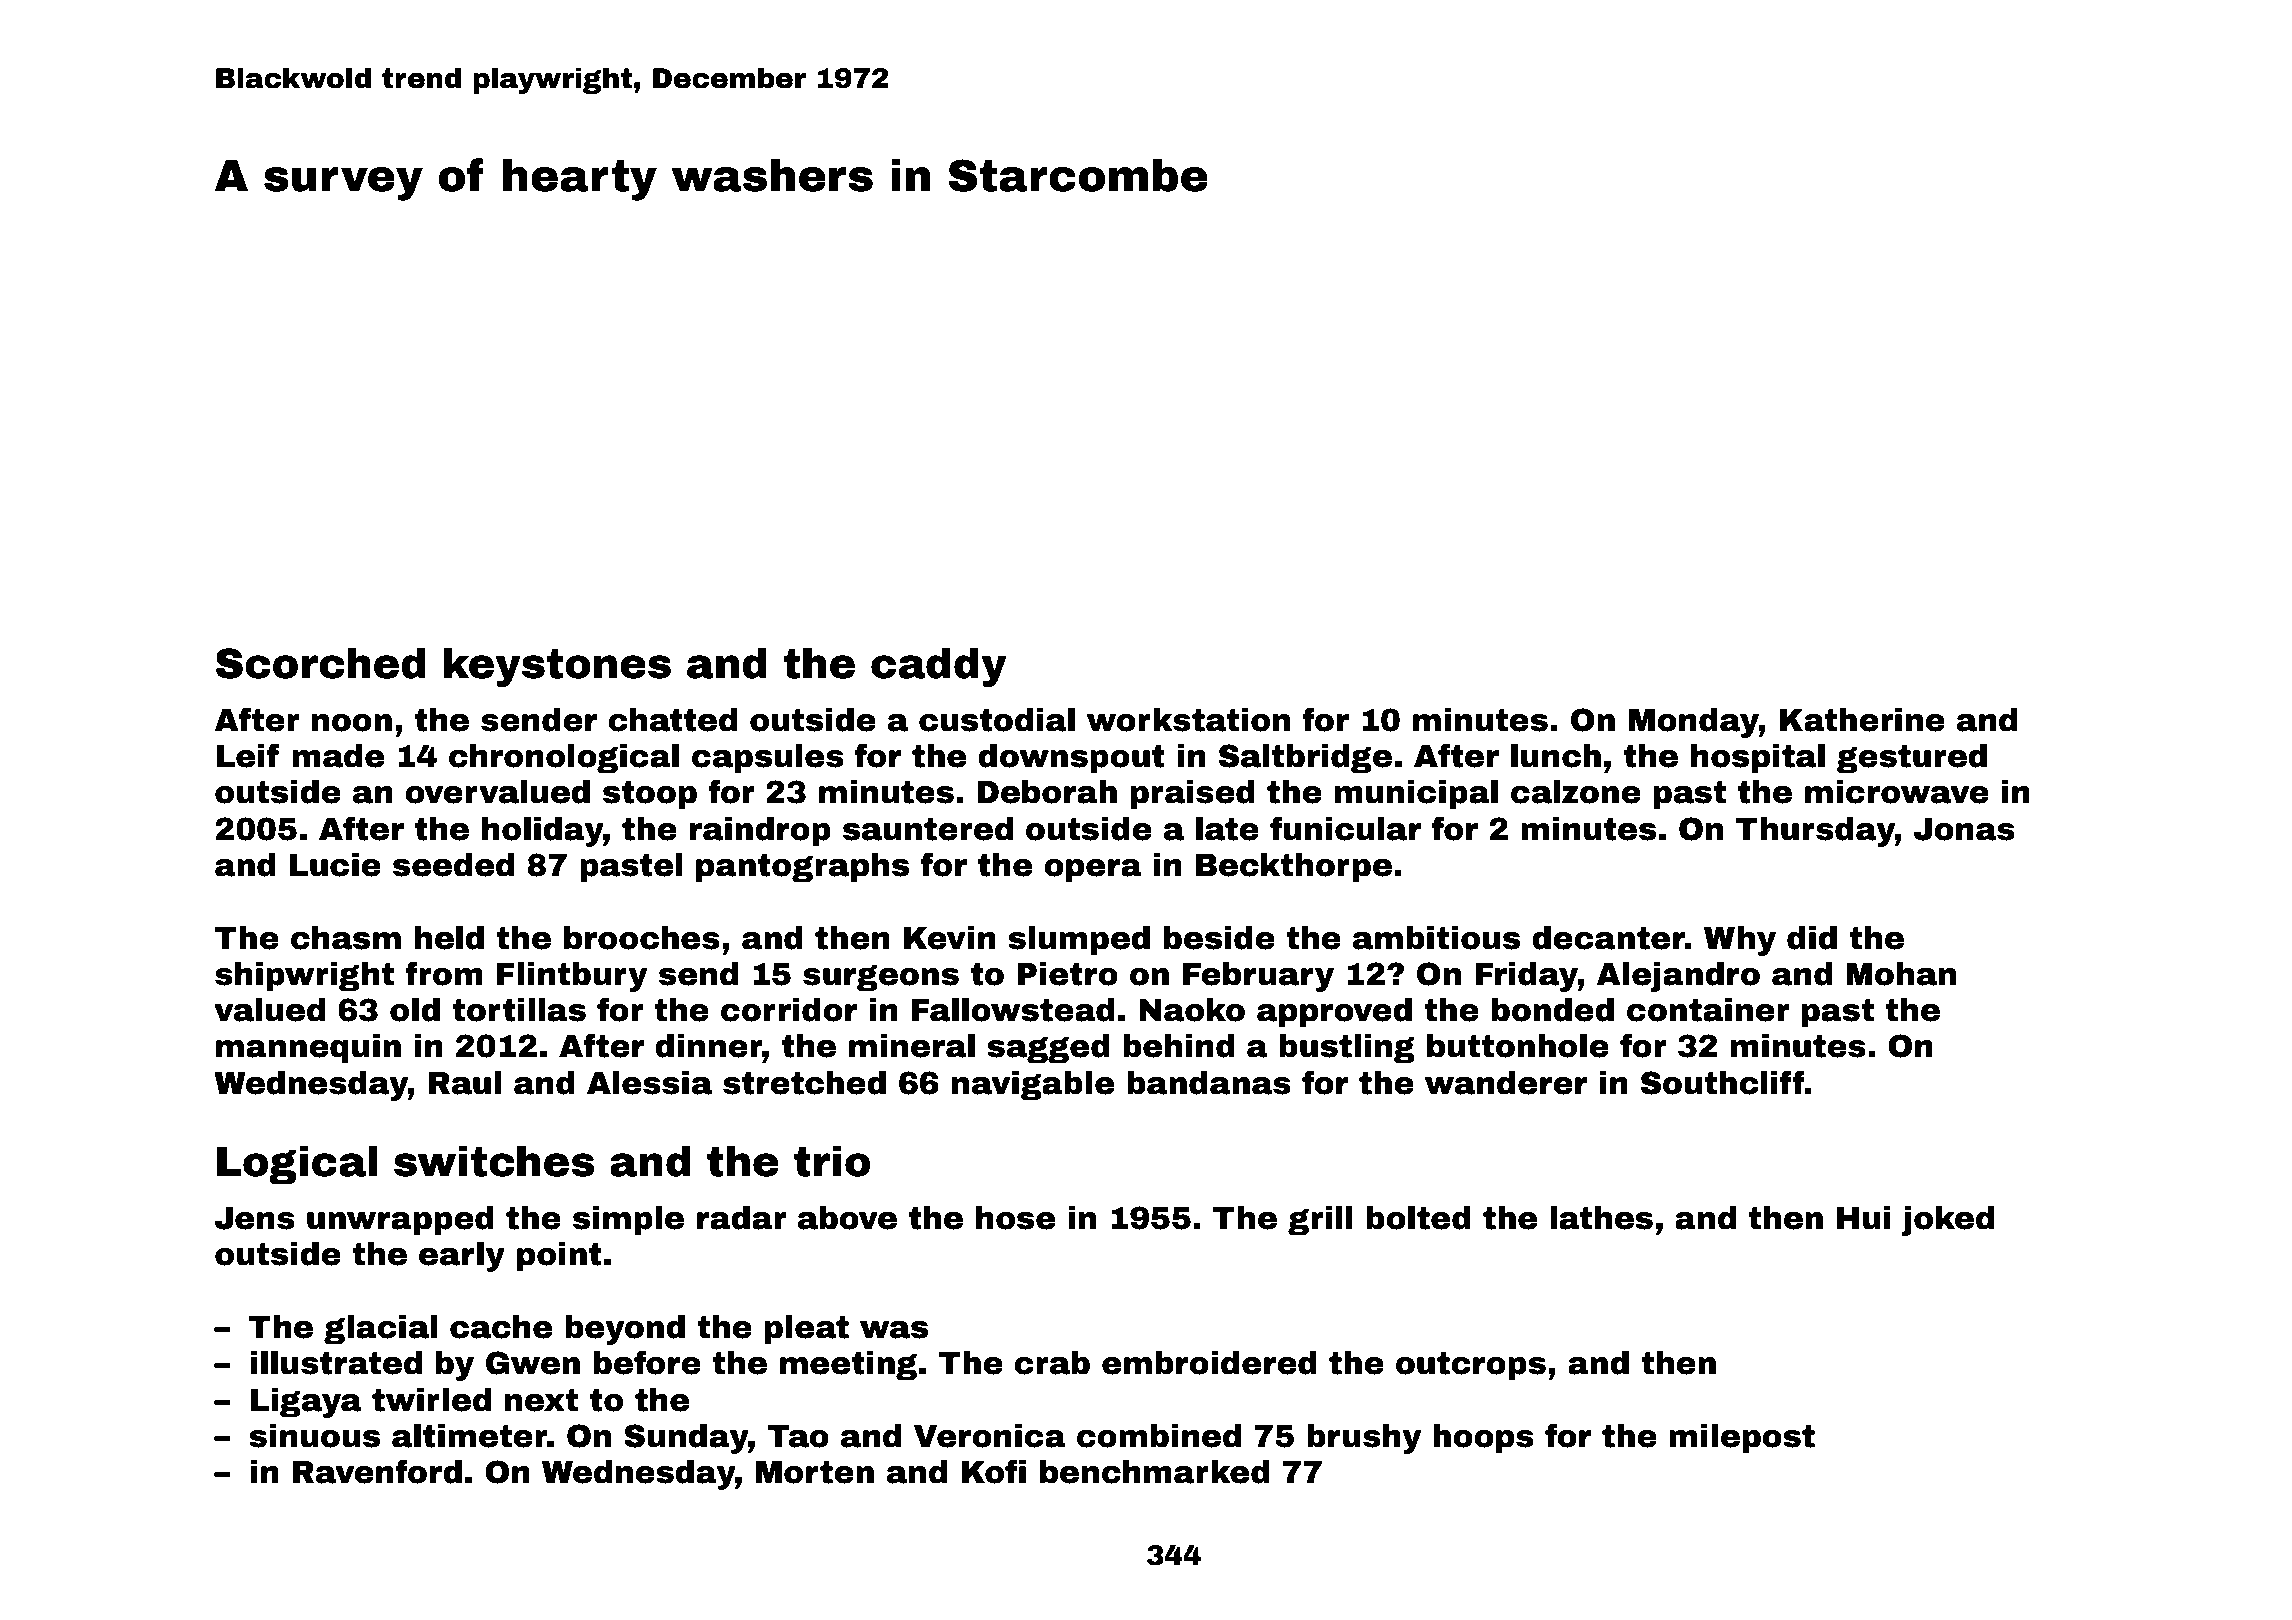 The image size is (2292, 1620). What do you see at coordinates (338, 756) in the screenshot?
I see `made` at bounding box center [338, 756].
